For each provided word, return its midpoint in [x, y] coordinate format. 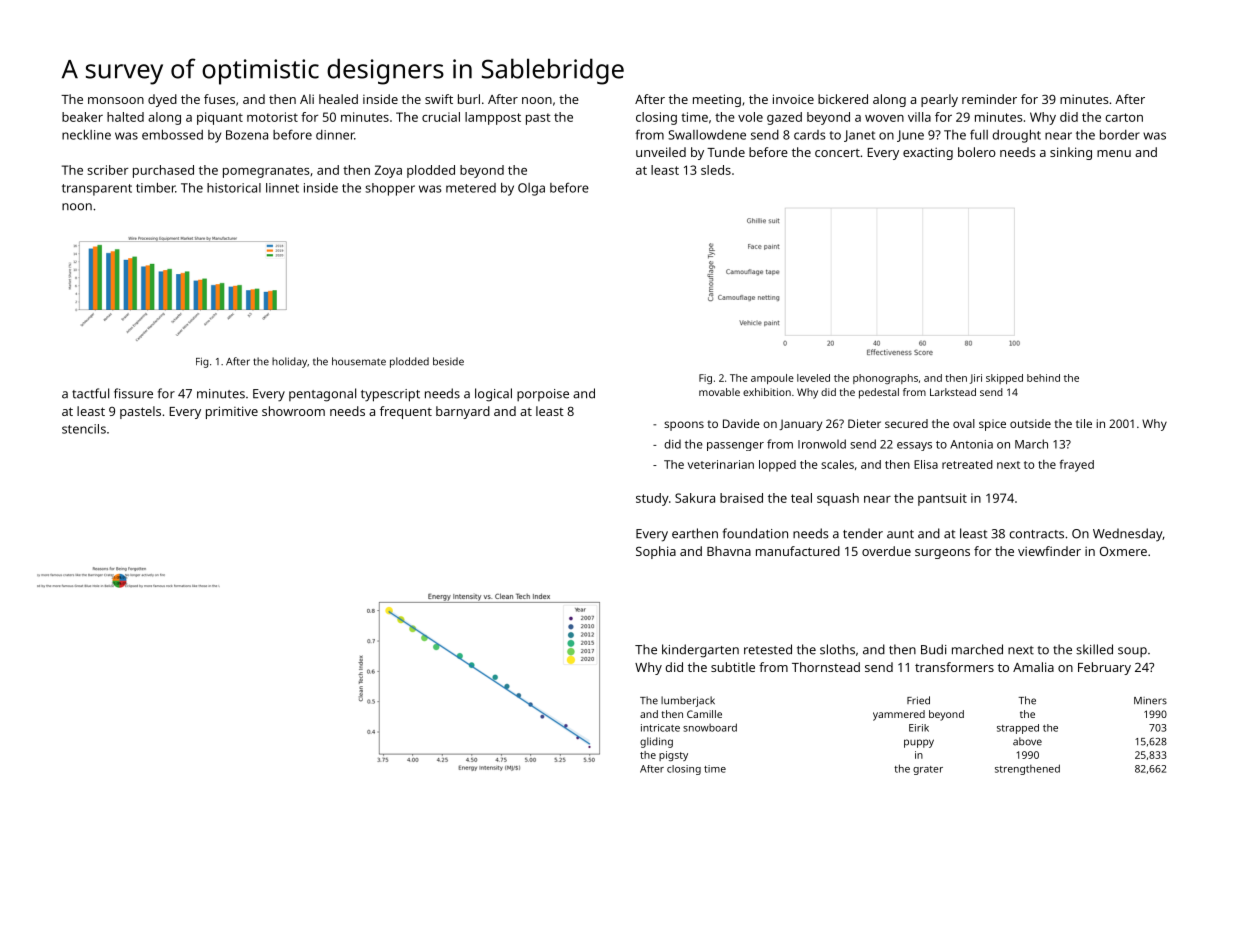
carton [1124, 117]
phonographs [885, 379]
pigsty [673, 756]
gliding [656, 742]
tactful [90, 393]
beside [448, 361]
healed [338, 99]
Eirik [919, 728]
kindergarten [700, 651]
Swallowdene [707, 135]
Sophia [656, 552]
